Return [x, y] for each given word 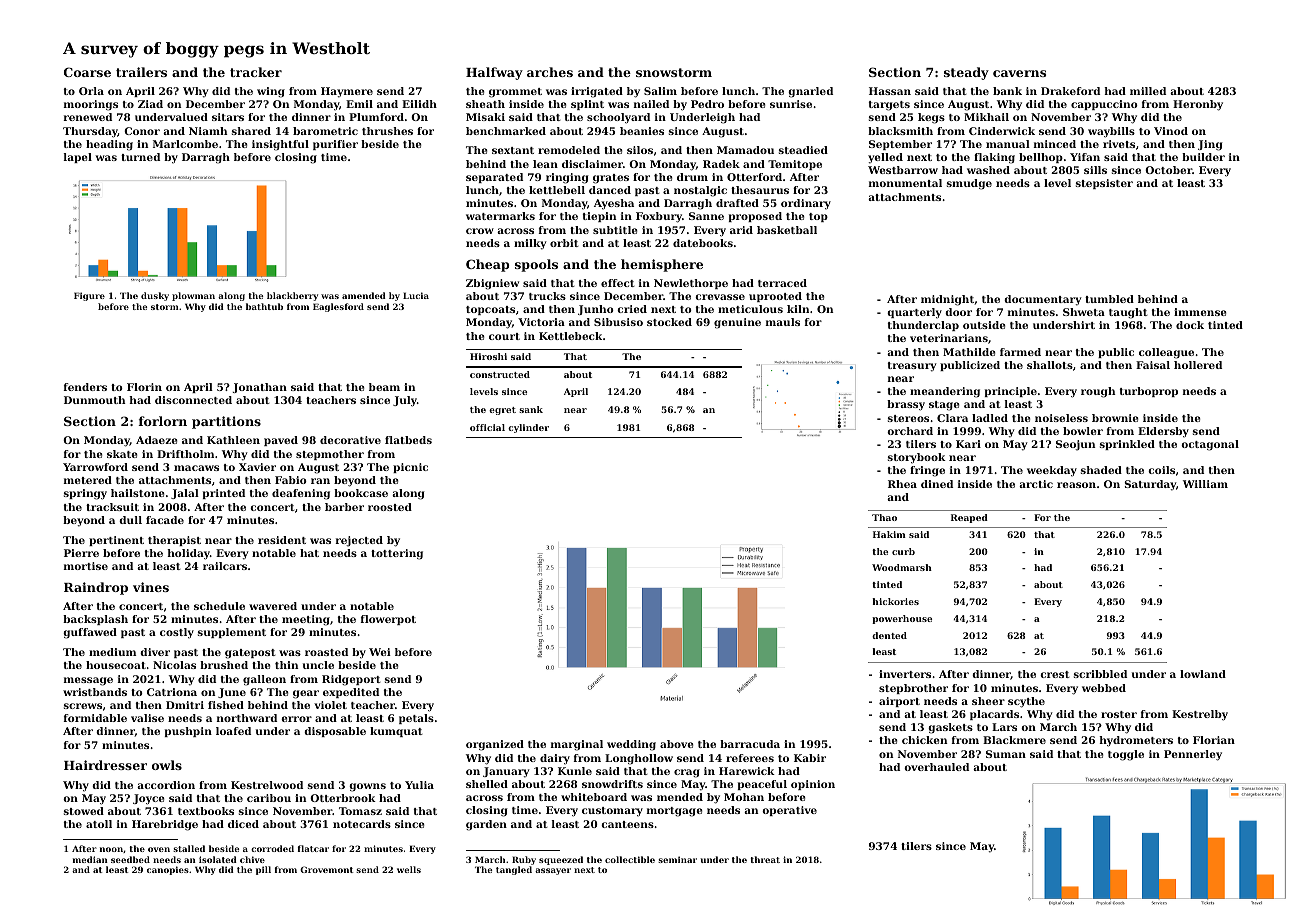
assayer [553, 871]
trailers [141, 72]
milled [1148, 91]
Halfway [494, 73]
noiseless [1061, 418]
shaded [1101, 470]
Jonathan [260, 388]
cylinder [528, 428]
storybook [917, 458]
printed [224, 494]
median [90, 859]
